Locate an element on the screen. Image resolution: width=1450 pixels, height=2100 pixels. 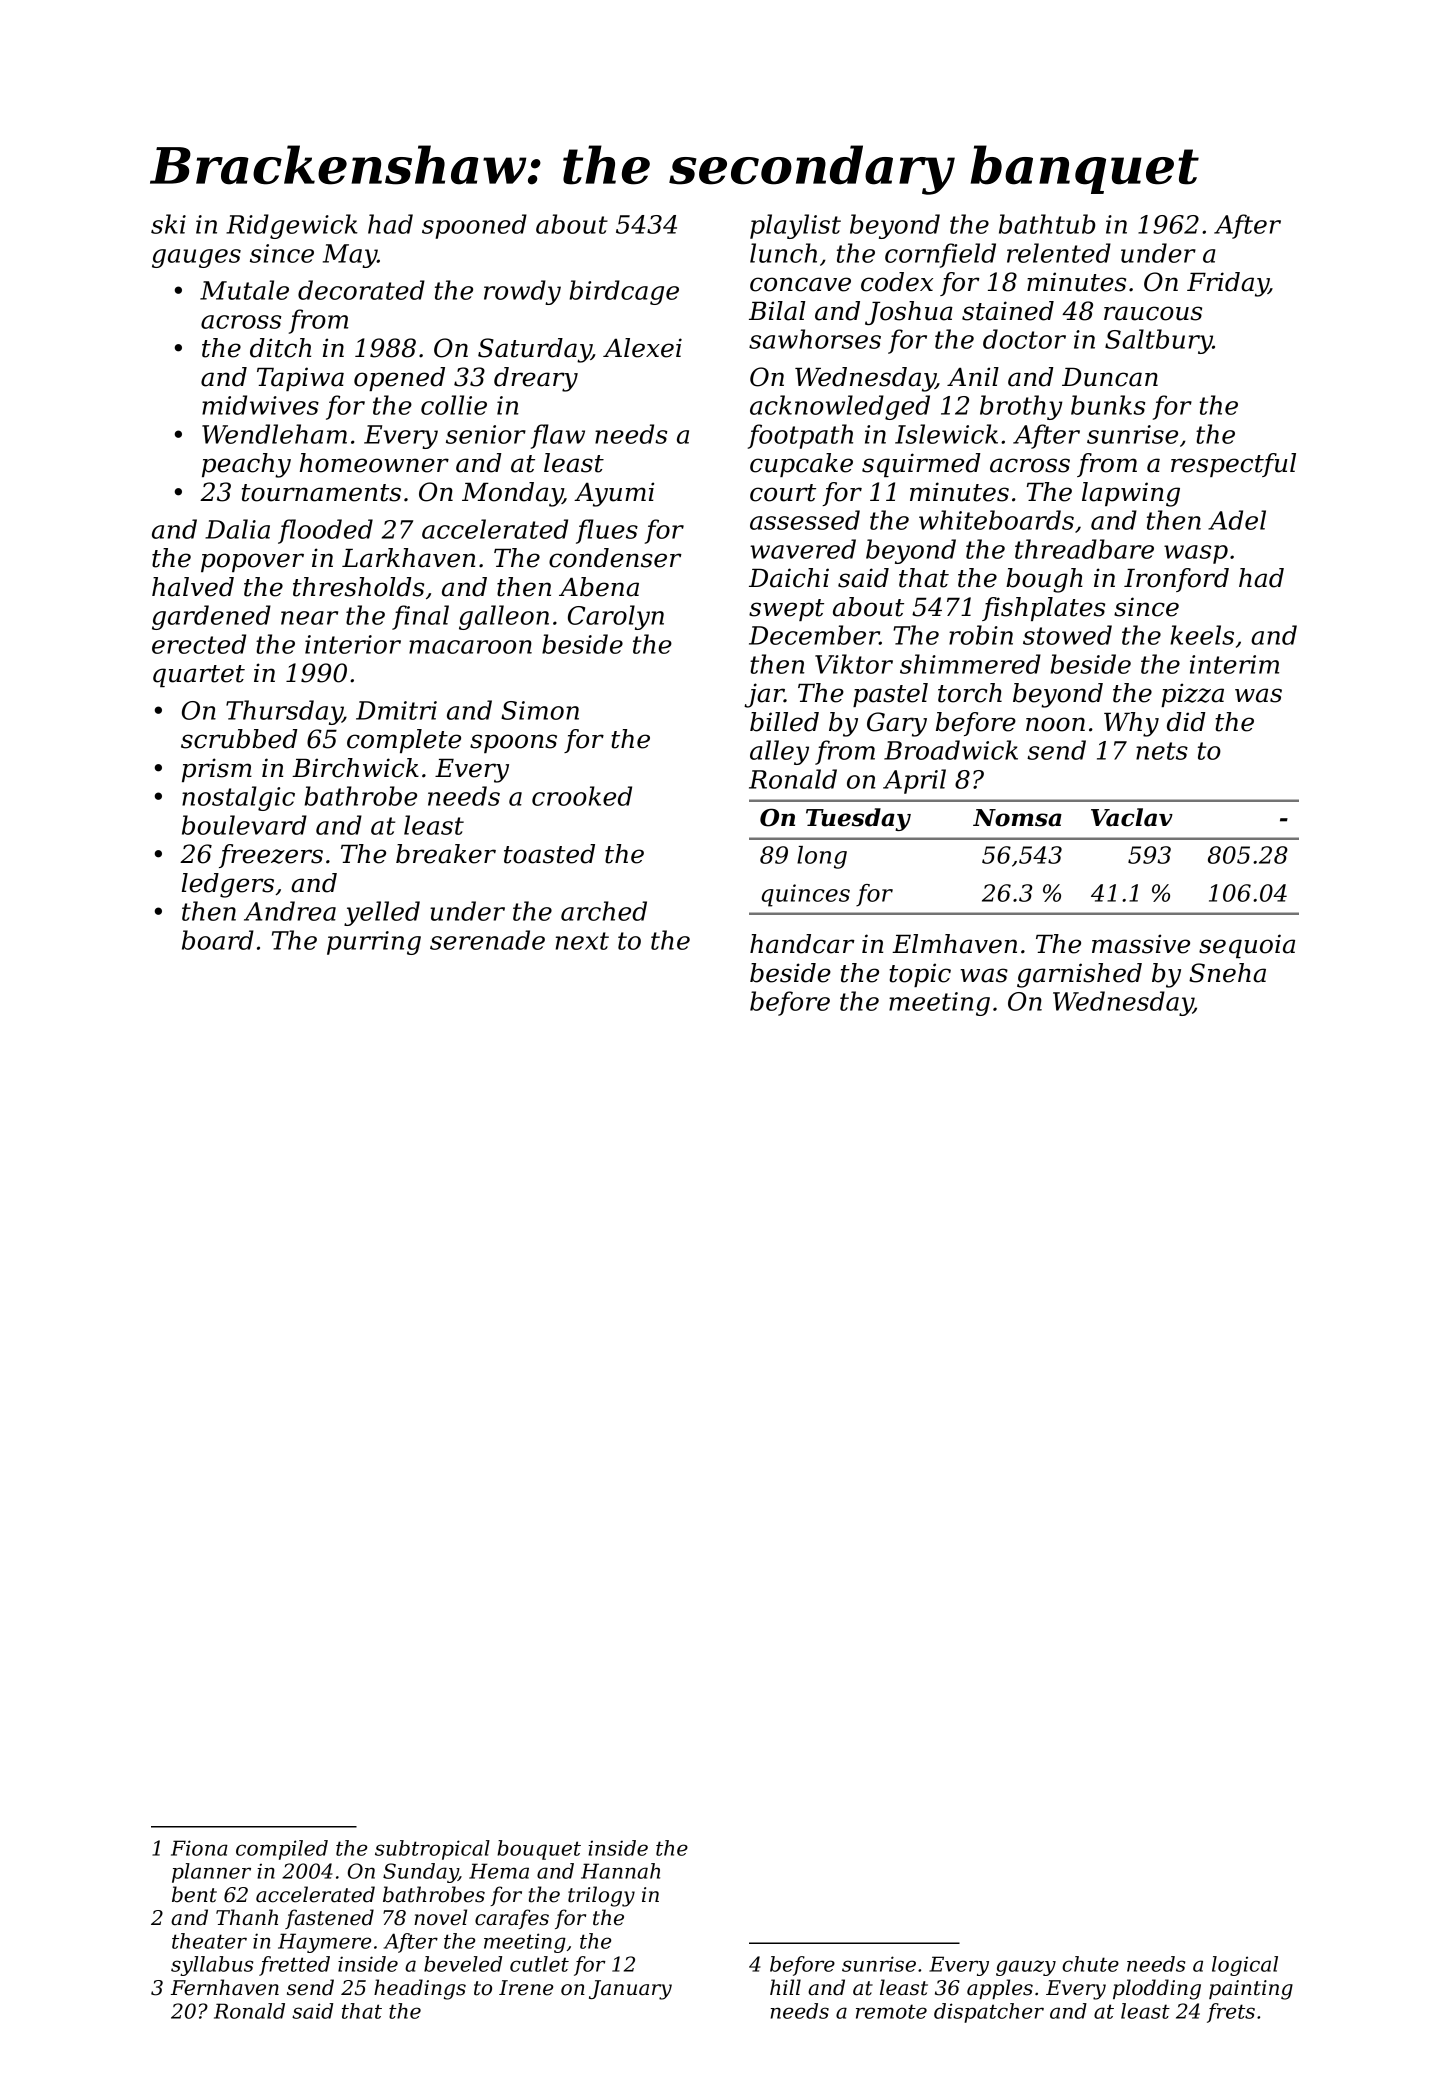
chute is located at coordinates (1090, 1964).
